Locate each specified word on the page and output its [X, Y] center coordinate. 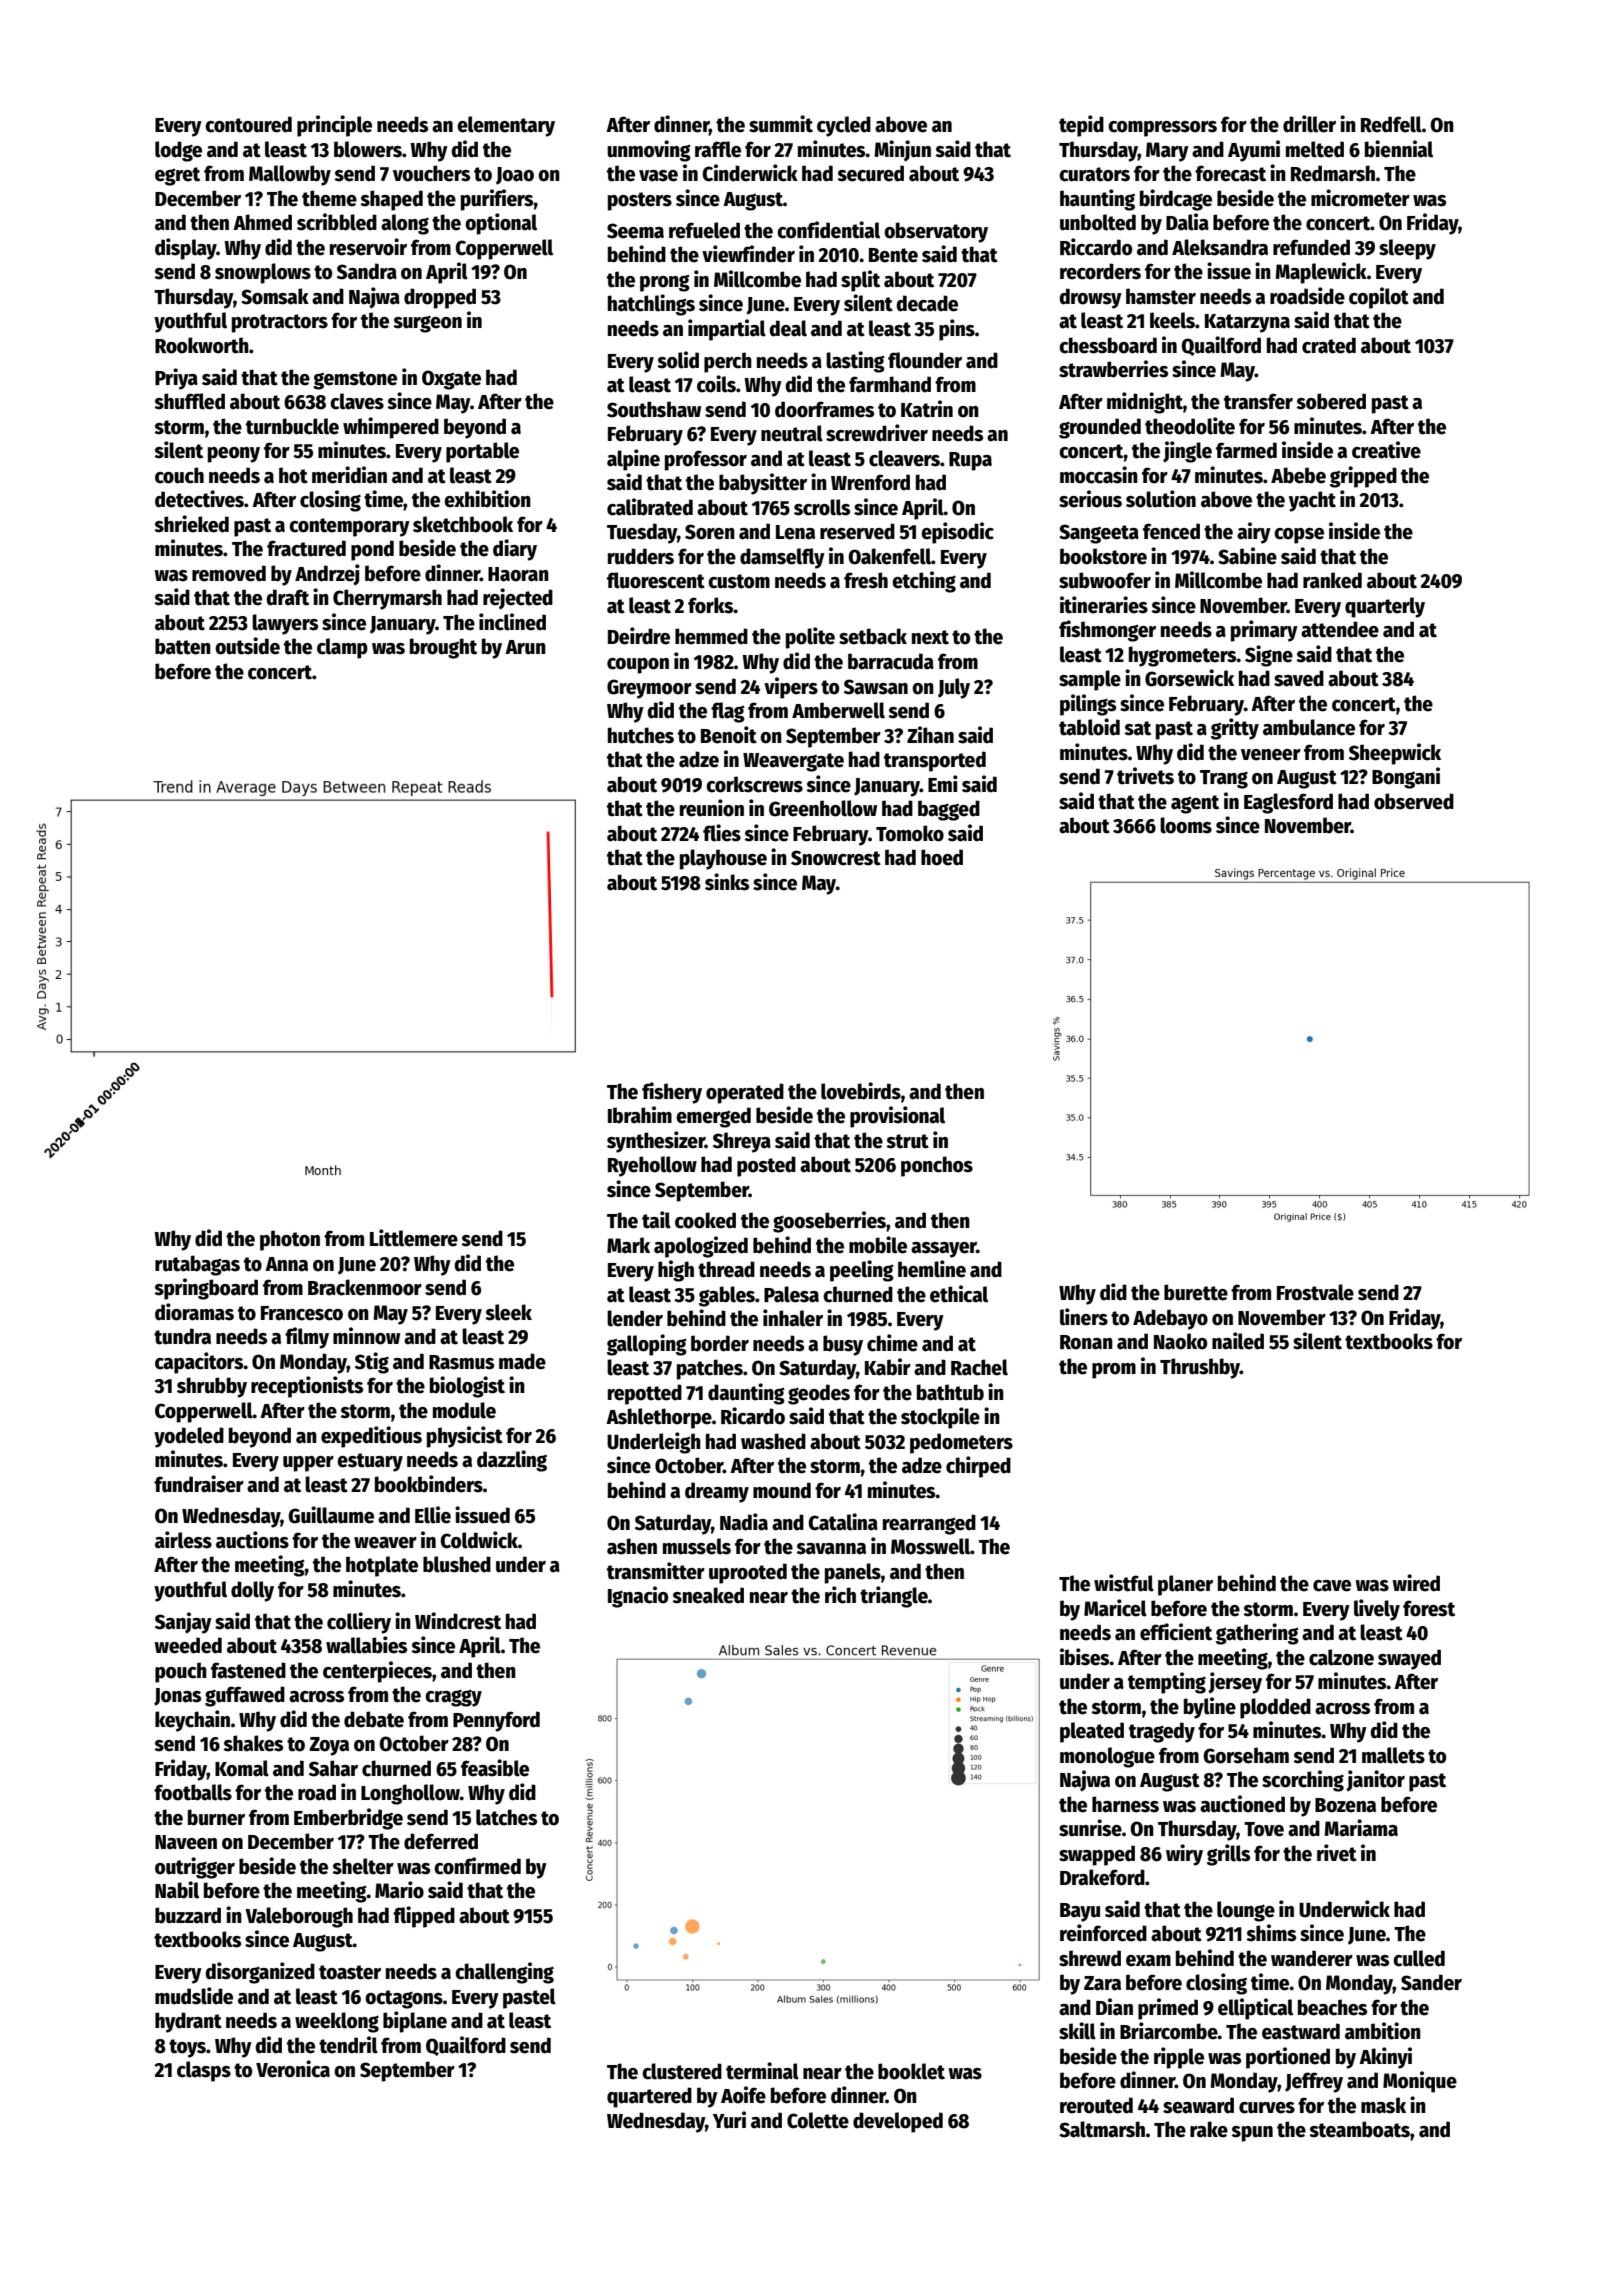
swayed [1409, 1659]
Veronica [293, 2069]
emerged [713, 1117]
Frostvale [1315, 1292]
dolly [252, 1591]
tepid [1081, 126]
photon [290, 1240]
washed [773, 1441]
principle [334, 126]
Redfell [1391, 124]
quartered [649, 2097]
